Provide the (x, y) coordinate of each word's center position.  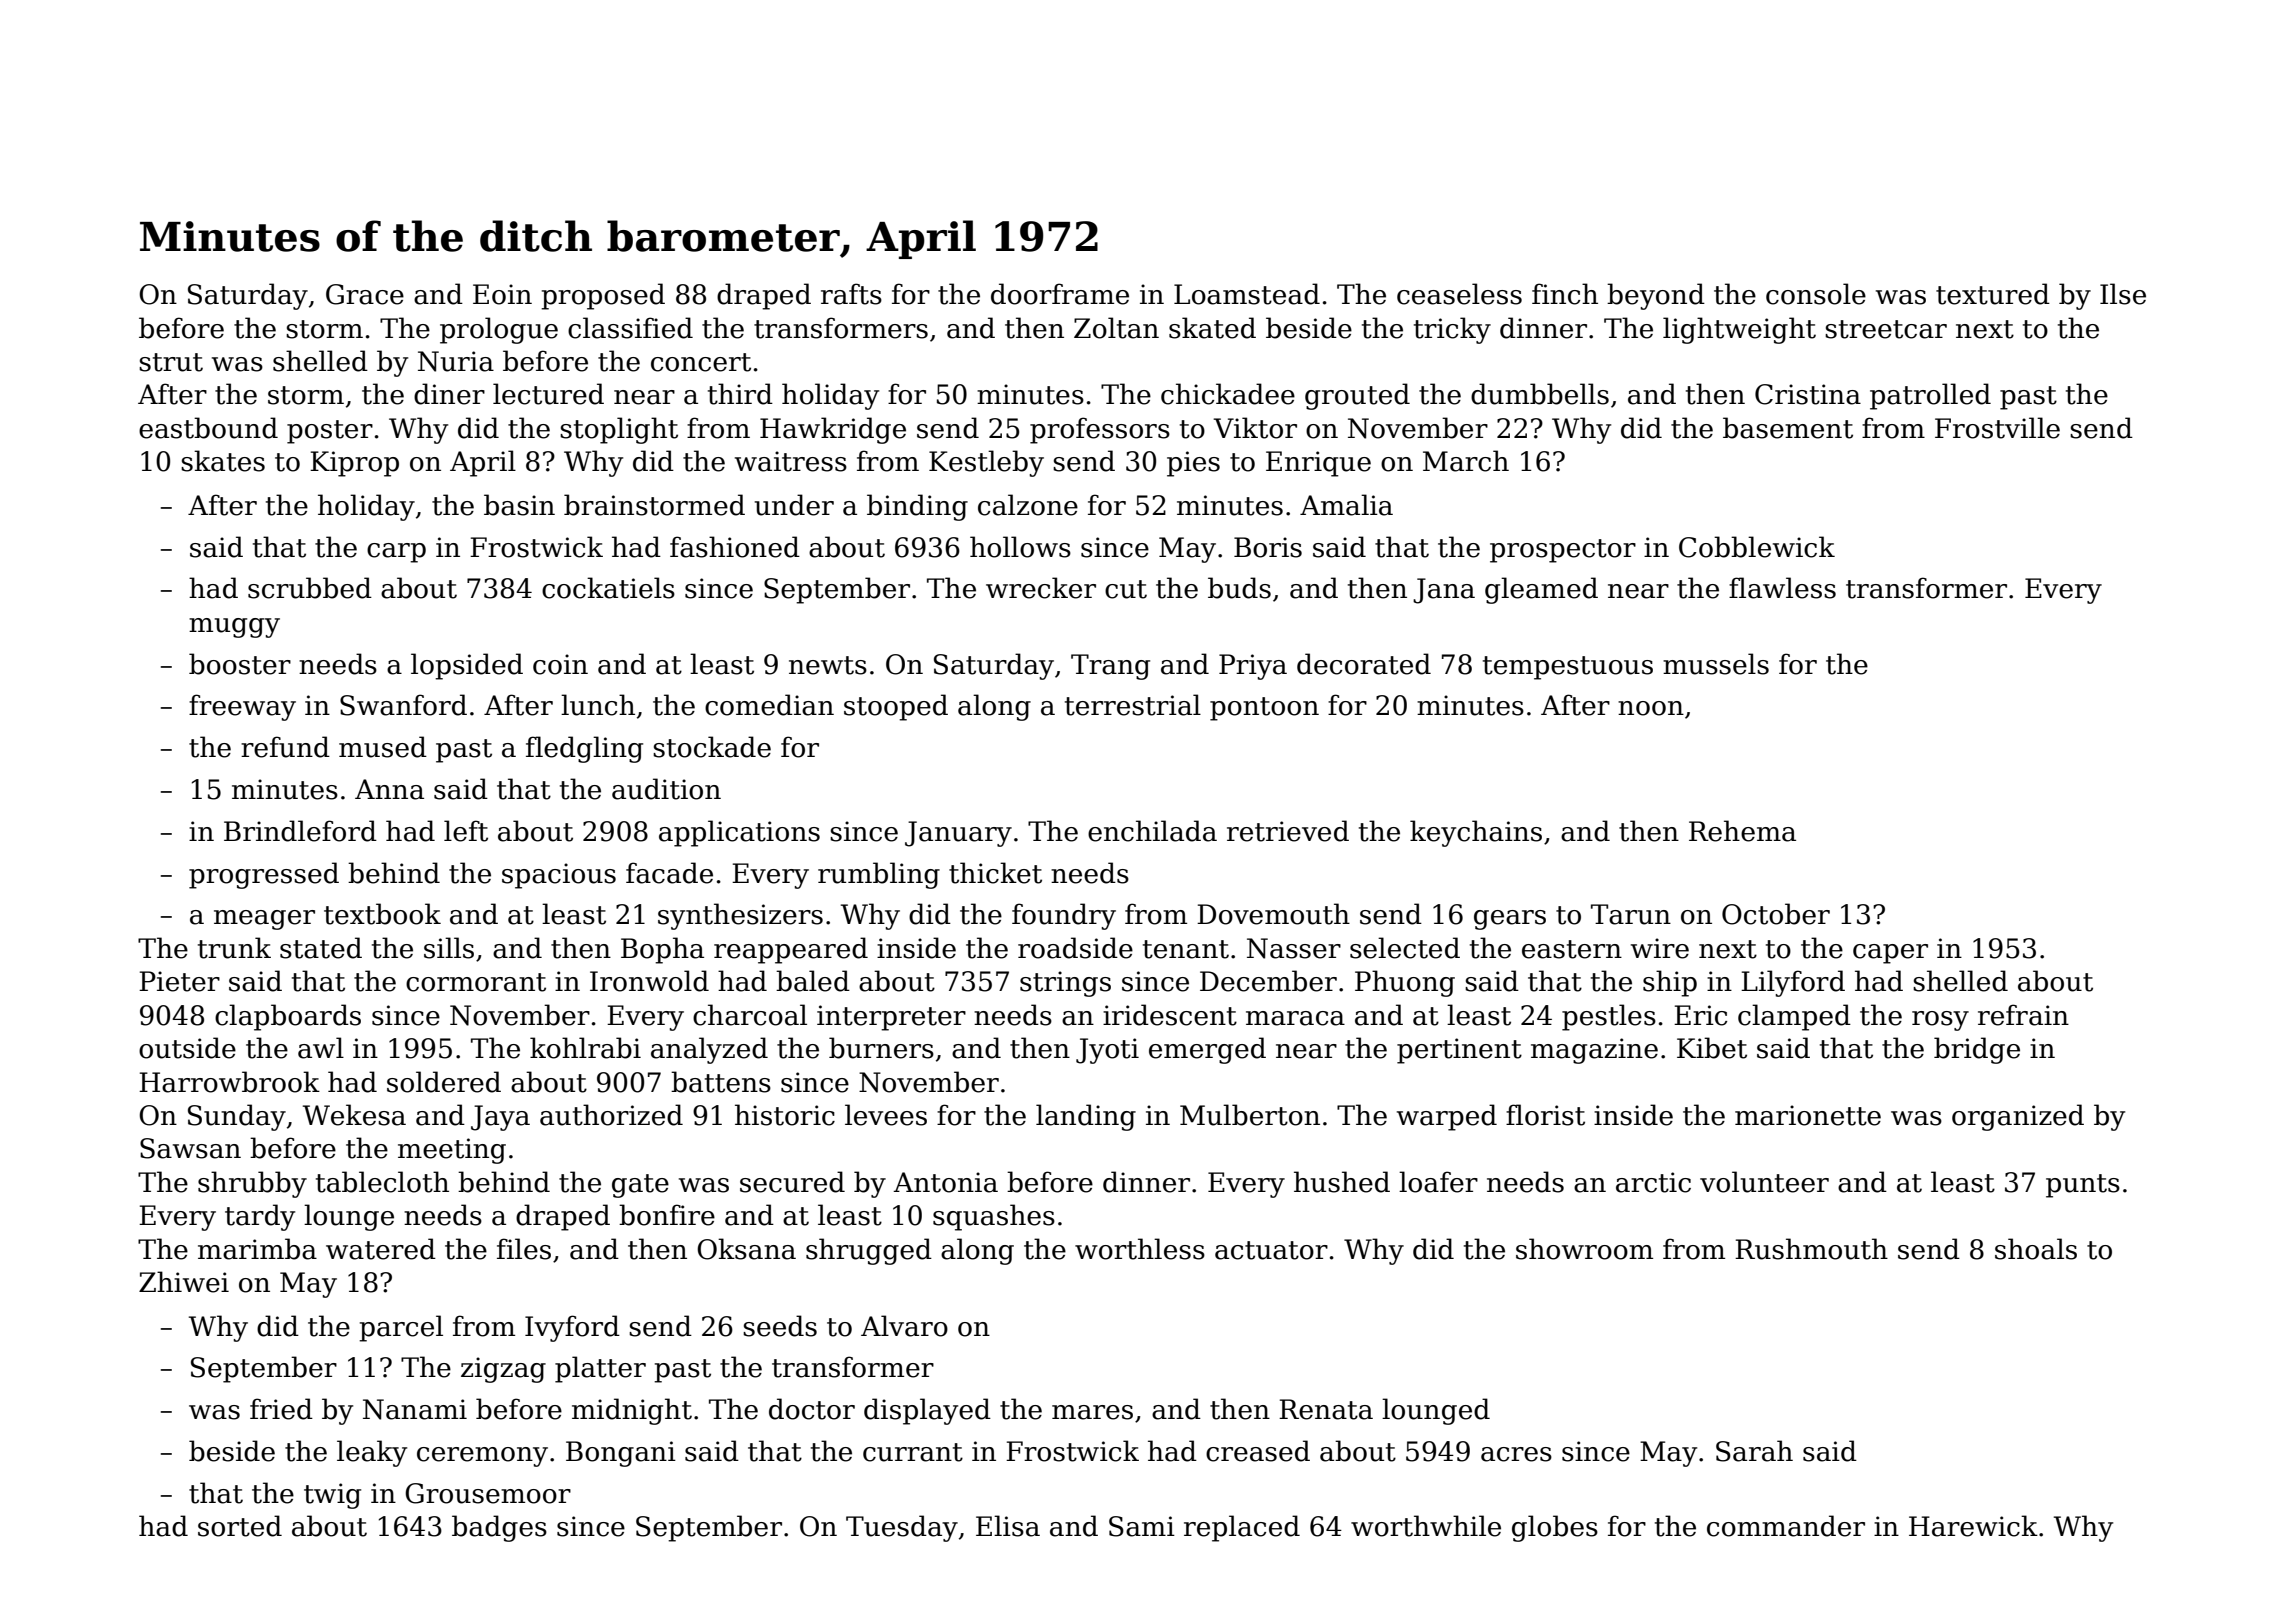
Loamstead (1247, 294)
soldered (444, 1082)
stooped (896, 707)
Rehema (1742, 831)
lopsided (467, 666)
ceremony (482, 1457)
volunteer (1764, 1182)
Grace (365, 294)
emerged (1207, 1050)
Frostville (1997, 428)
